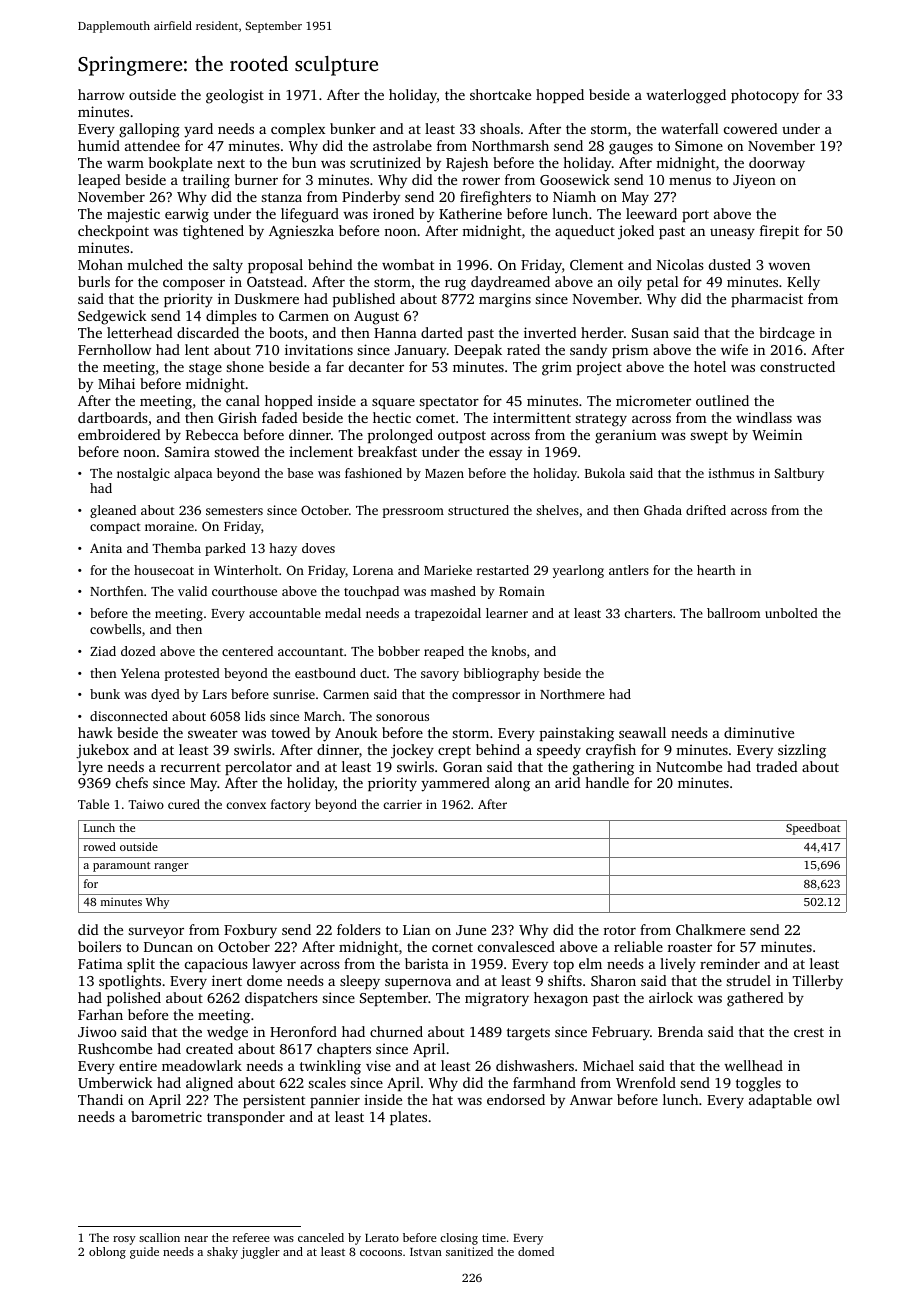 This screenshot has height=1308, width=924. I want to click on lyre, so click(90, 768).
